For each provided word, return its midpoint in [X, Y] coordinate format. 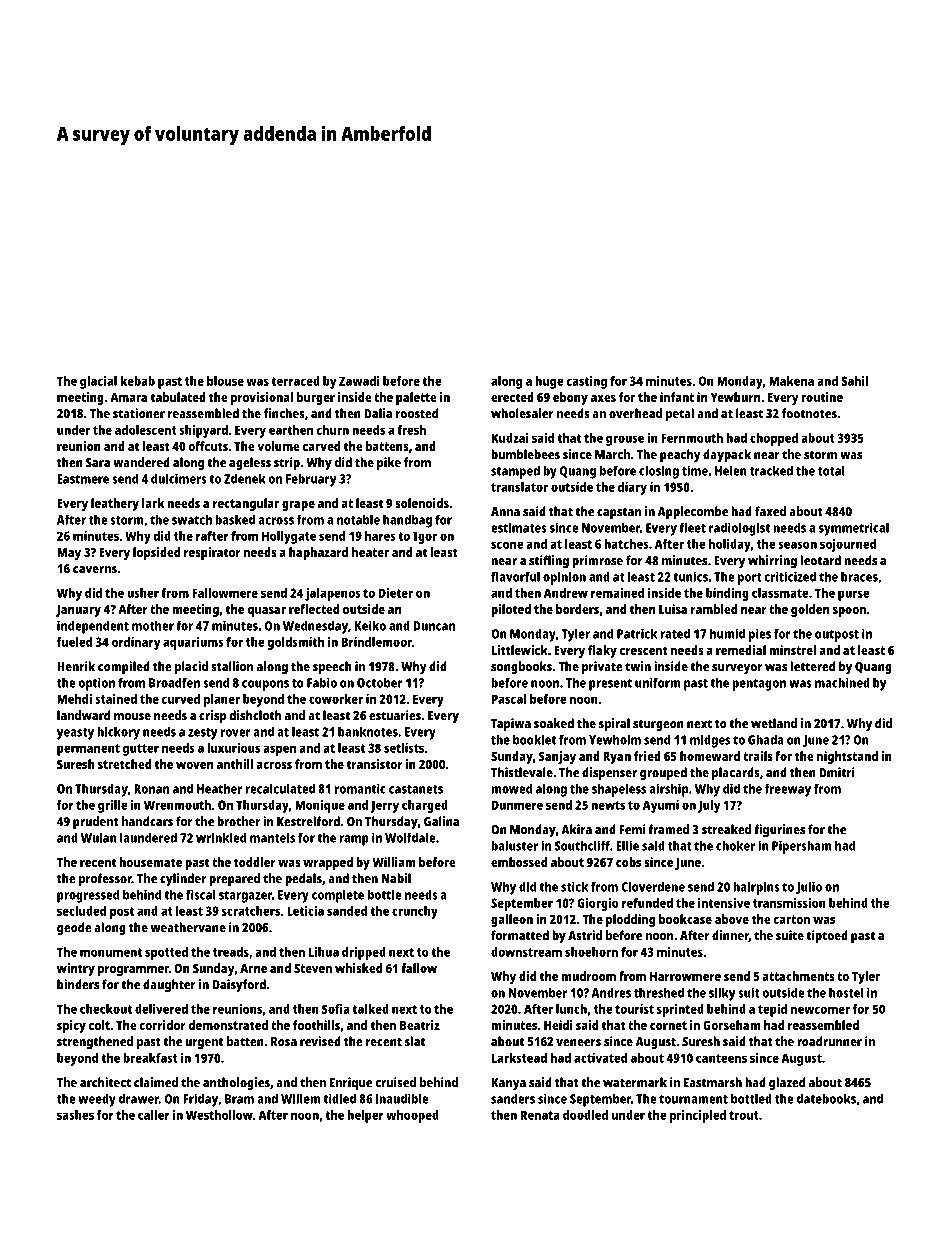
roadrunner [829, 1041]
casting [586, 382]
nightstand [847, 757]
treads [231, 952]
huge [549, 382]
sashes [75, 1115]
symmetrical [854, 529]
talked [370, 1009]
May [69, 554]
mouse [132, 717]
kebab [137, 381]
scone [507, 545]
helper [365, 1116]
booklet [534, 740]
